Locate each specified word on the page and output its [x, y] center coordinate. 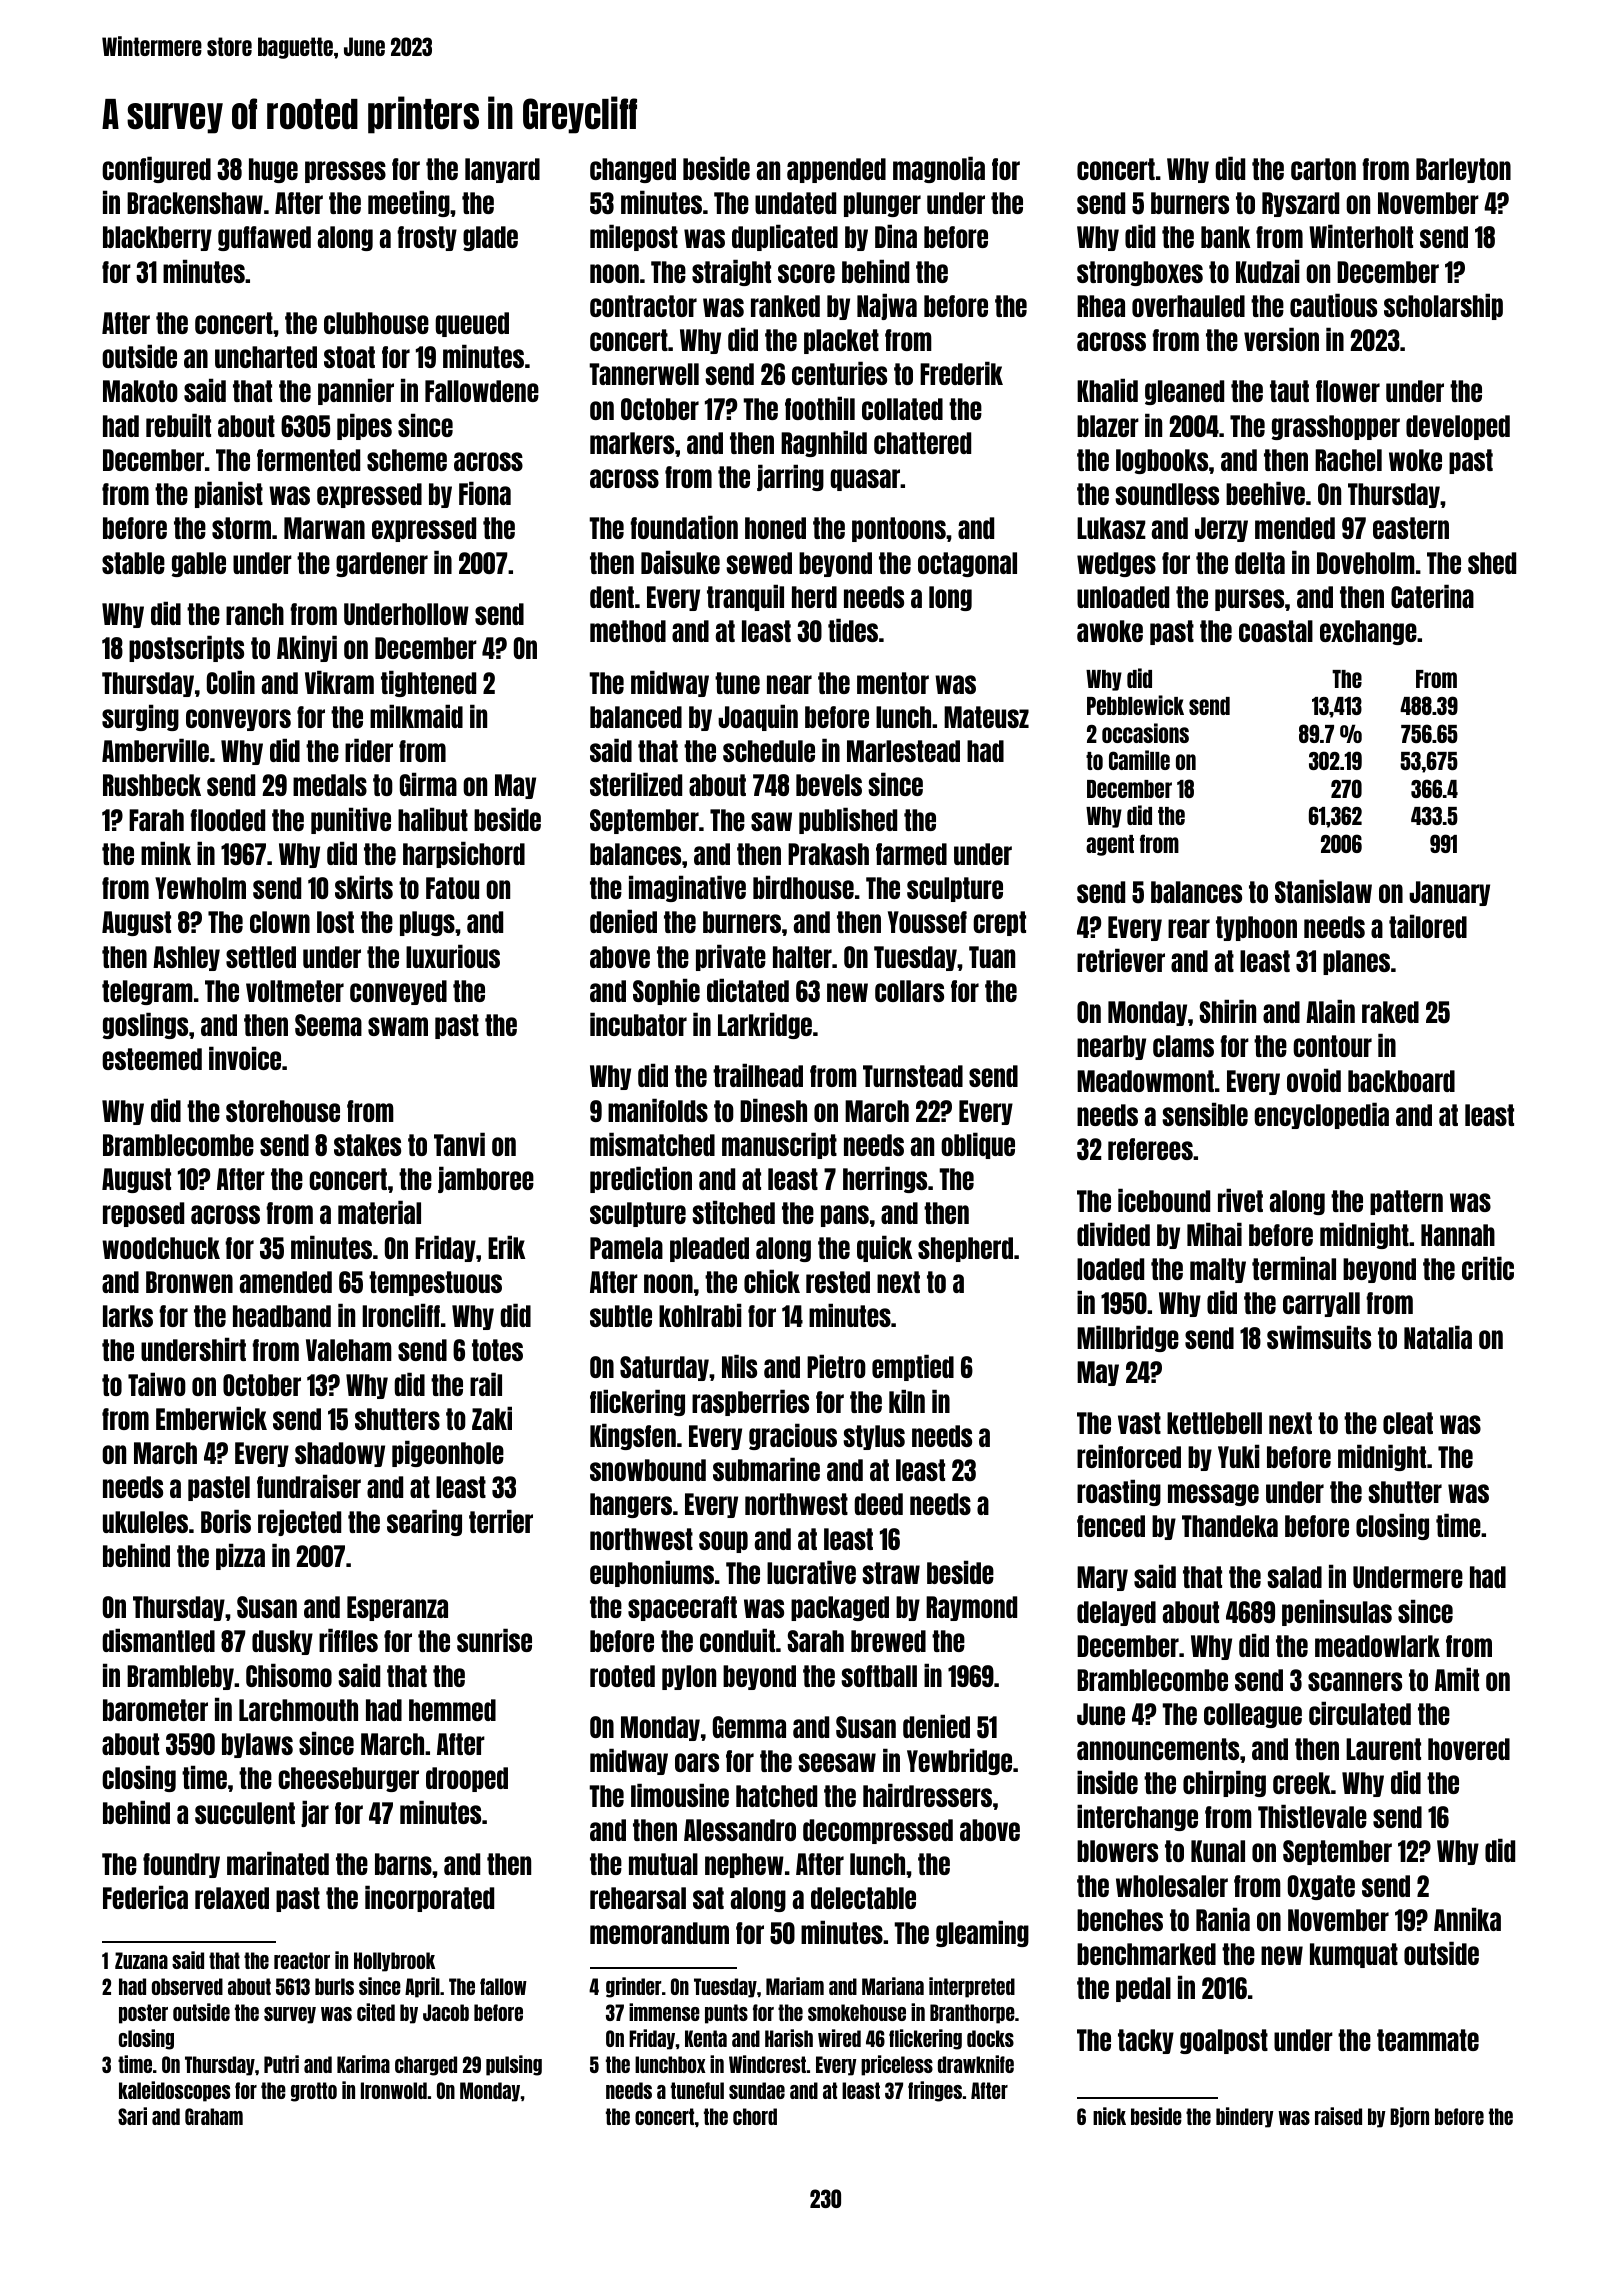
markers [632, 443]
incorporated [429, 1898]
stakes [367, 1145]
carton [1323, 169]
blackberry [157, 238]
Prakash [828, 854]
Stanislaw [1323, 891]
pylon [689, 1677]
